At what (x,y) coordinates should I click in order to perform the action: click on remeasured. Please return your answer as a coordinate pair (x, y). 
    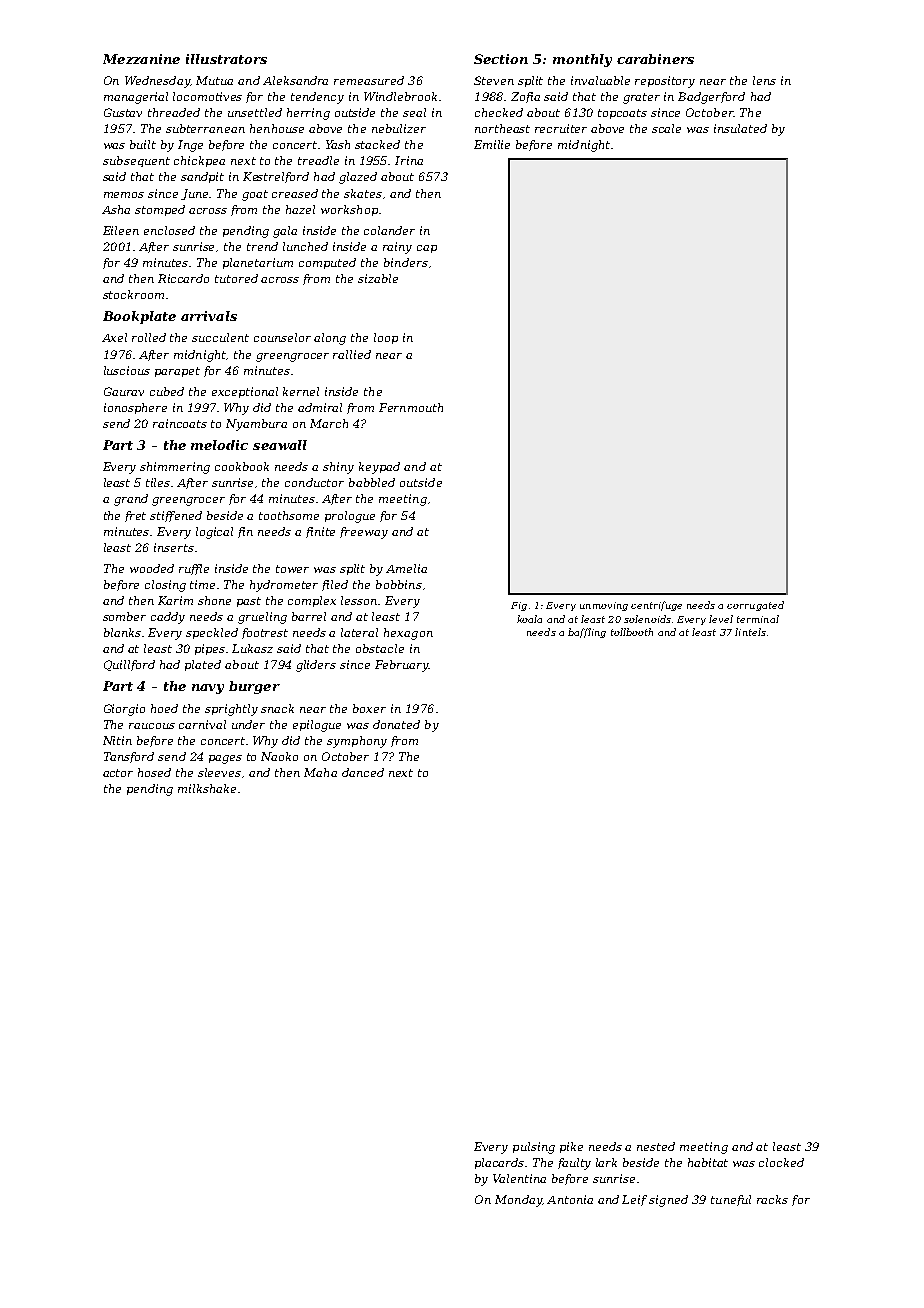
    Looking at the image, I should click on (369, 80).
